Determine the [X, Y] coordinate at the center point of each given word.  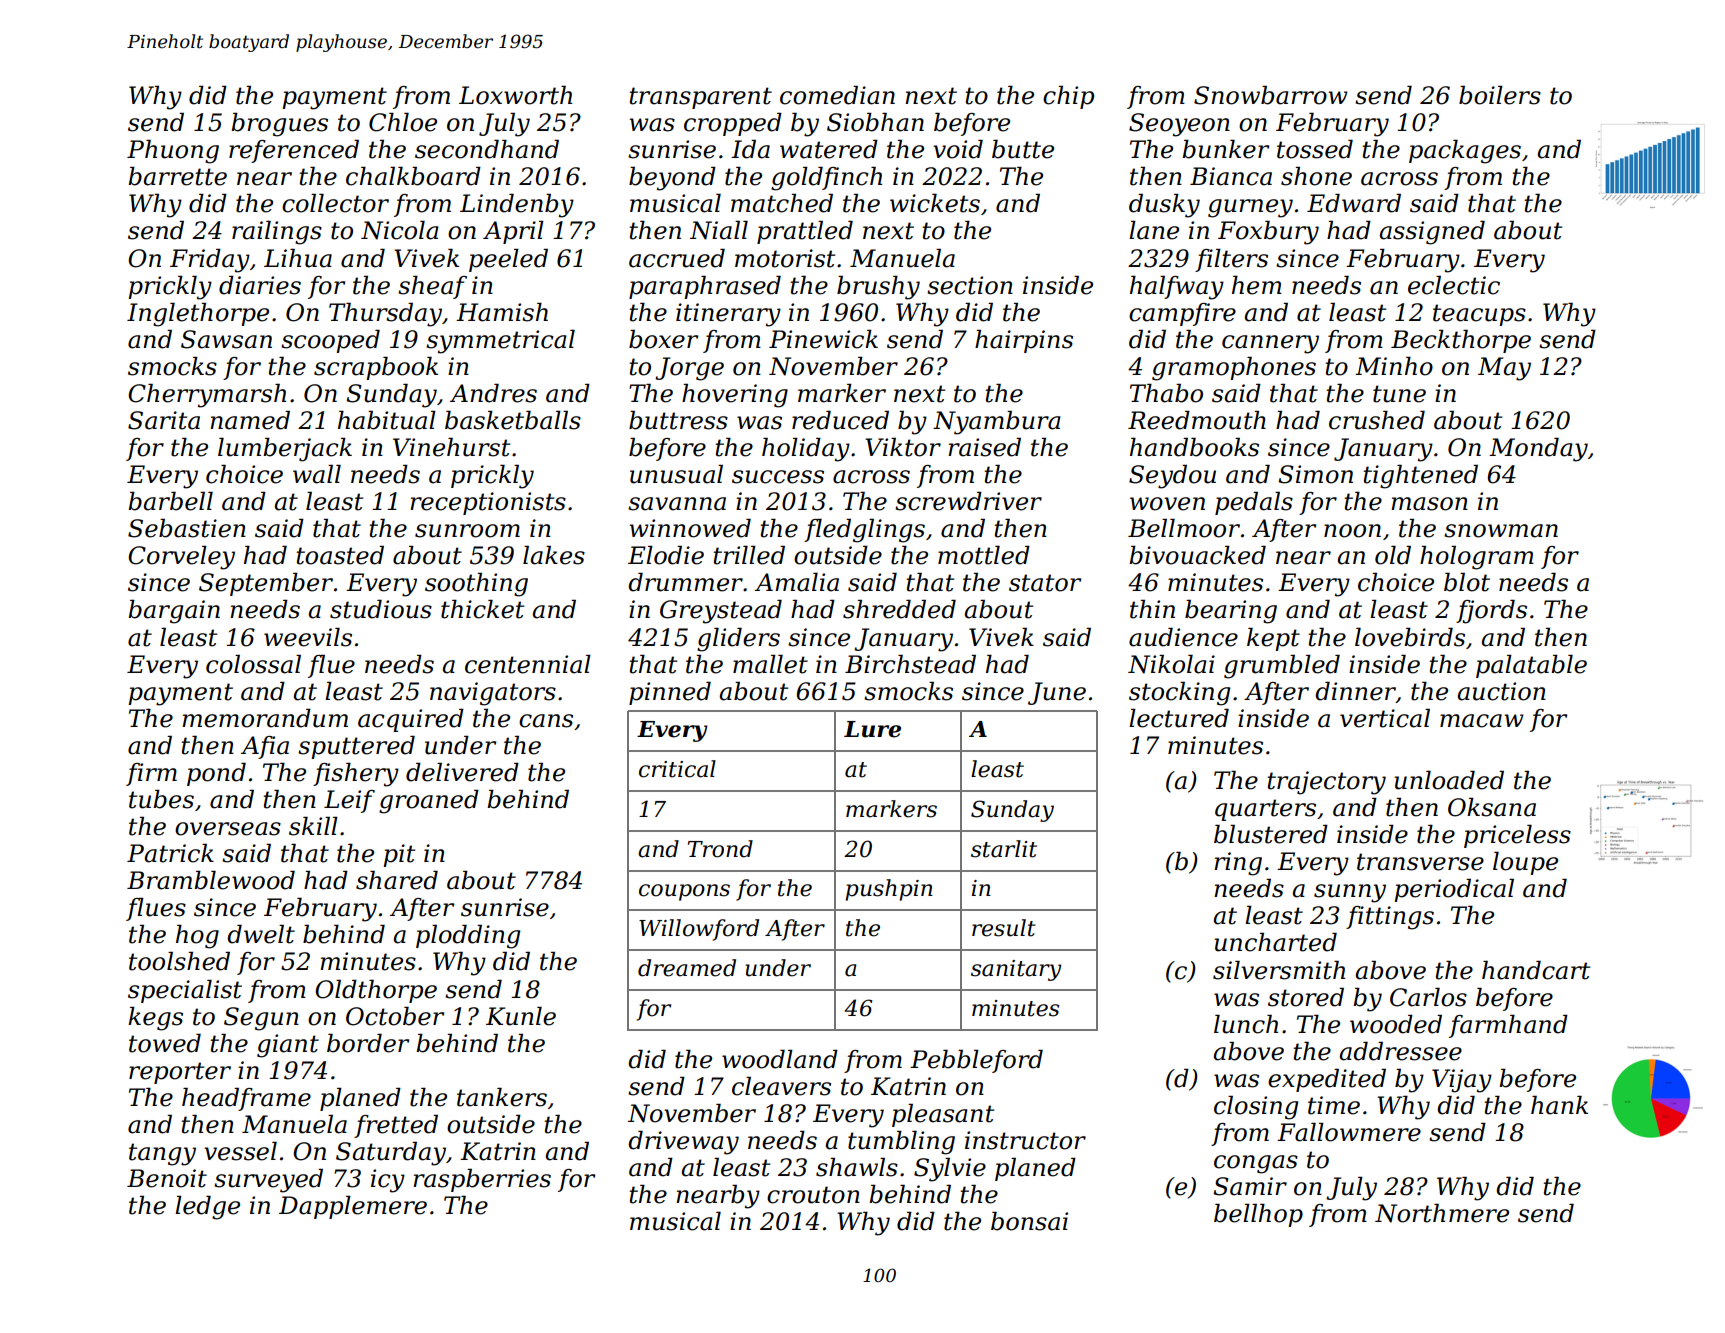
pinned [670, 693]
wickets [935, 203]
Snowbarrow [1271, 95]
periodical [1454, 890]
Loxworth [515, 95]
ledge [207, 1208]
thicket [482, 609]
